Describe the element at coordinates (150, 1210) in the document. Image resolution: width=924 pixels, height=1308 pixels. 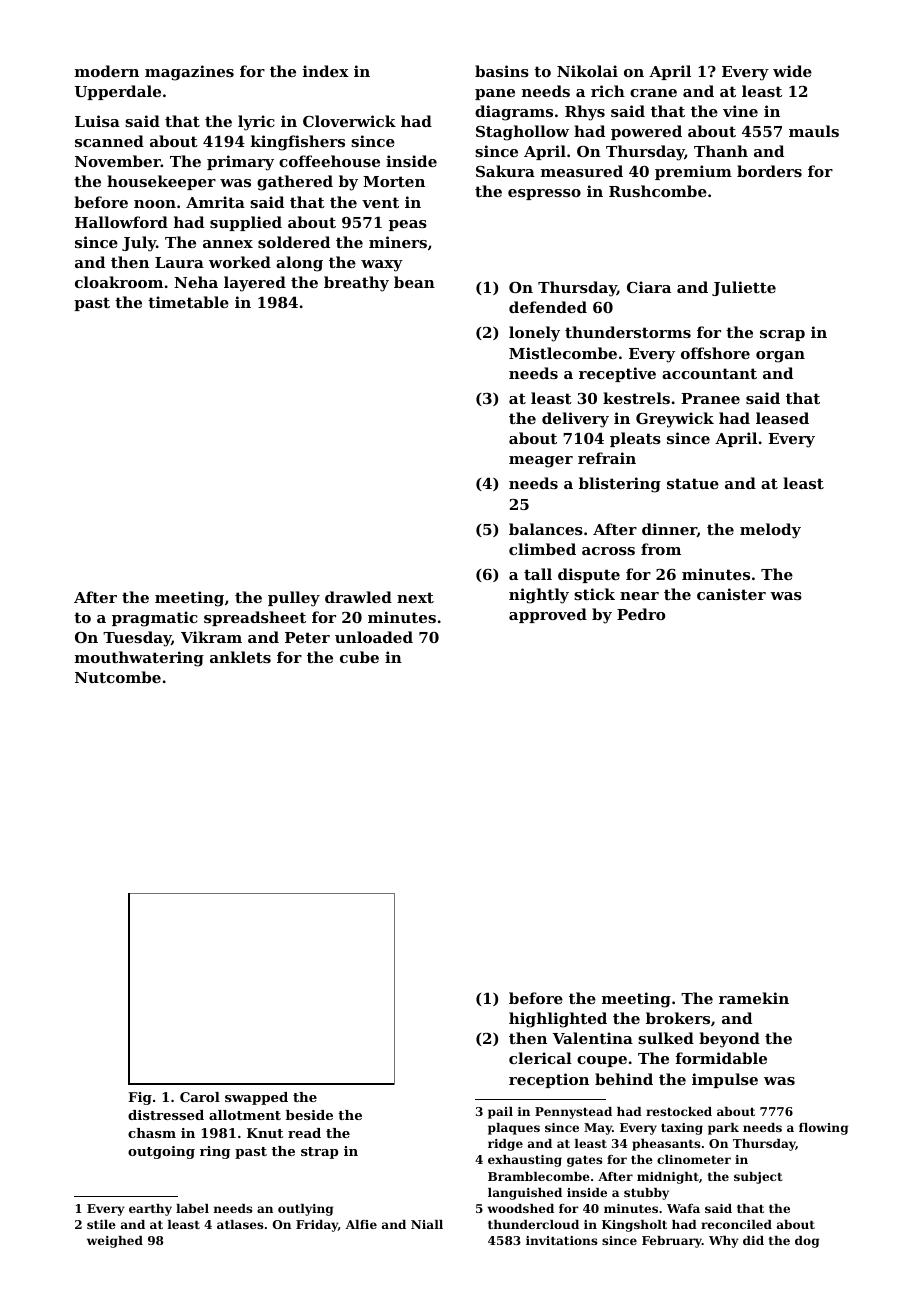
I see `earthy` at that location.
